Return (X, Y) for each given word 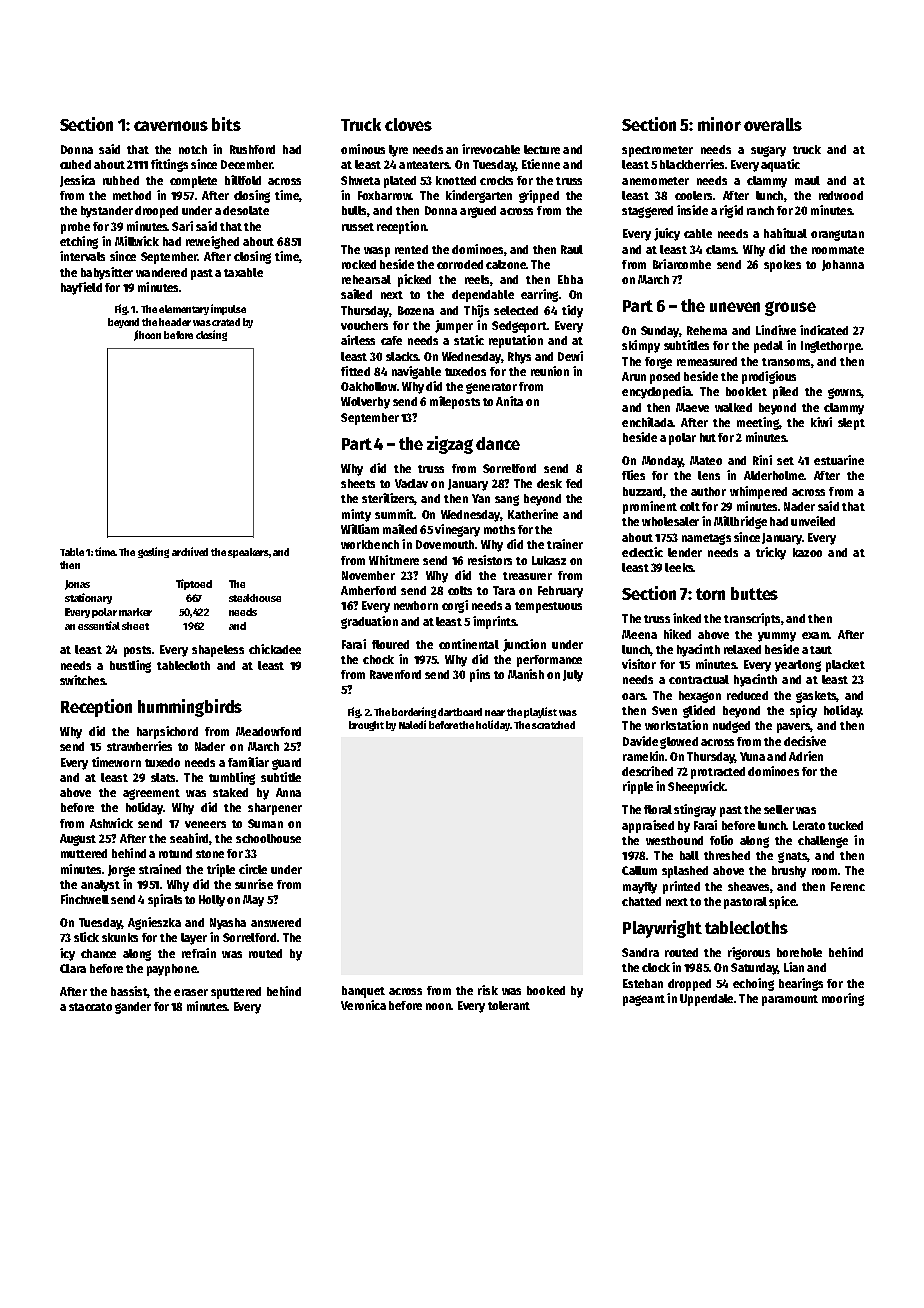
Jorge (121, 871)
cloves (408, 124)
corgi (455, 606)
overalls (773, 124)
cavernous (171, 126)
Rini (762, 460)
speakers (248, 553)
